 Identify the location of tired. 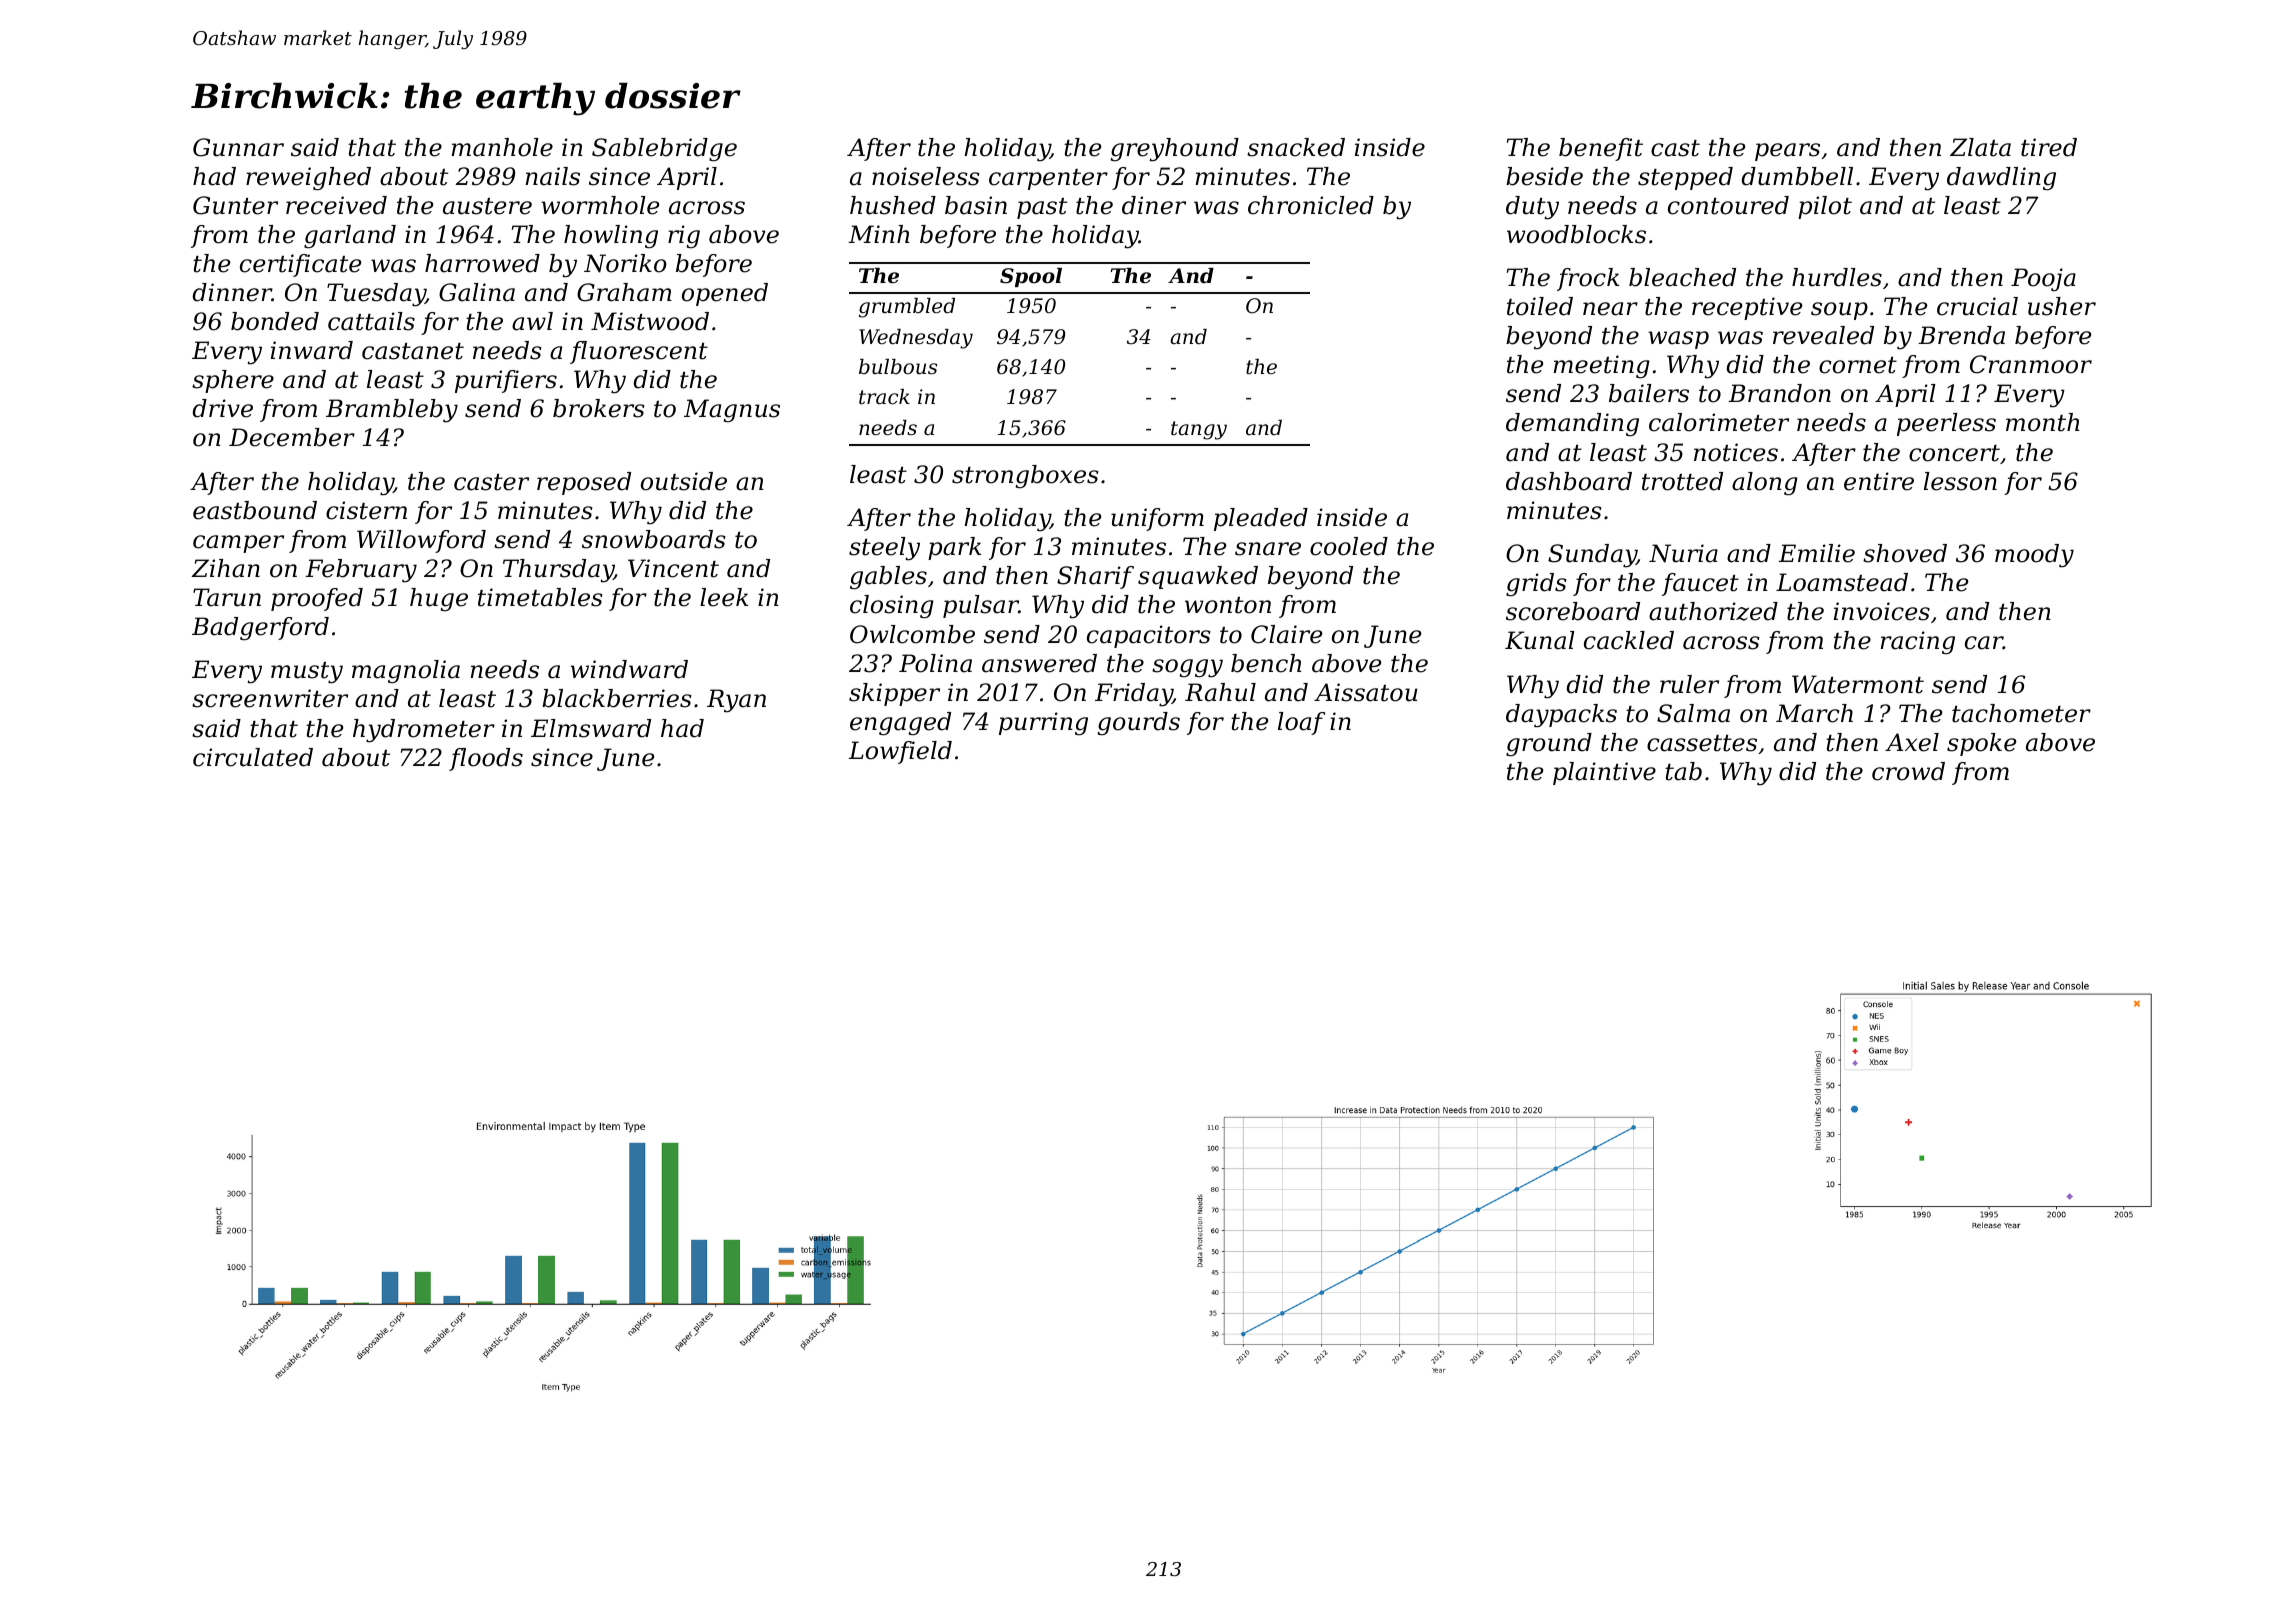
(2049, 147).
